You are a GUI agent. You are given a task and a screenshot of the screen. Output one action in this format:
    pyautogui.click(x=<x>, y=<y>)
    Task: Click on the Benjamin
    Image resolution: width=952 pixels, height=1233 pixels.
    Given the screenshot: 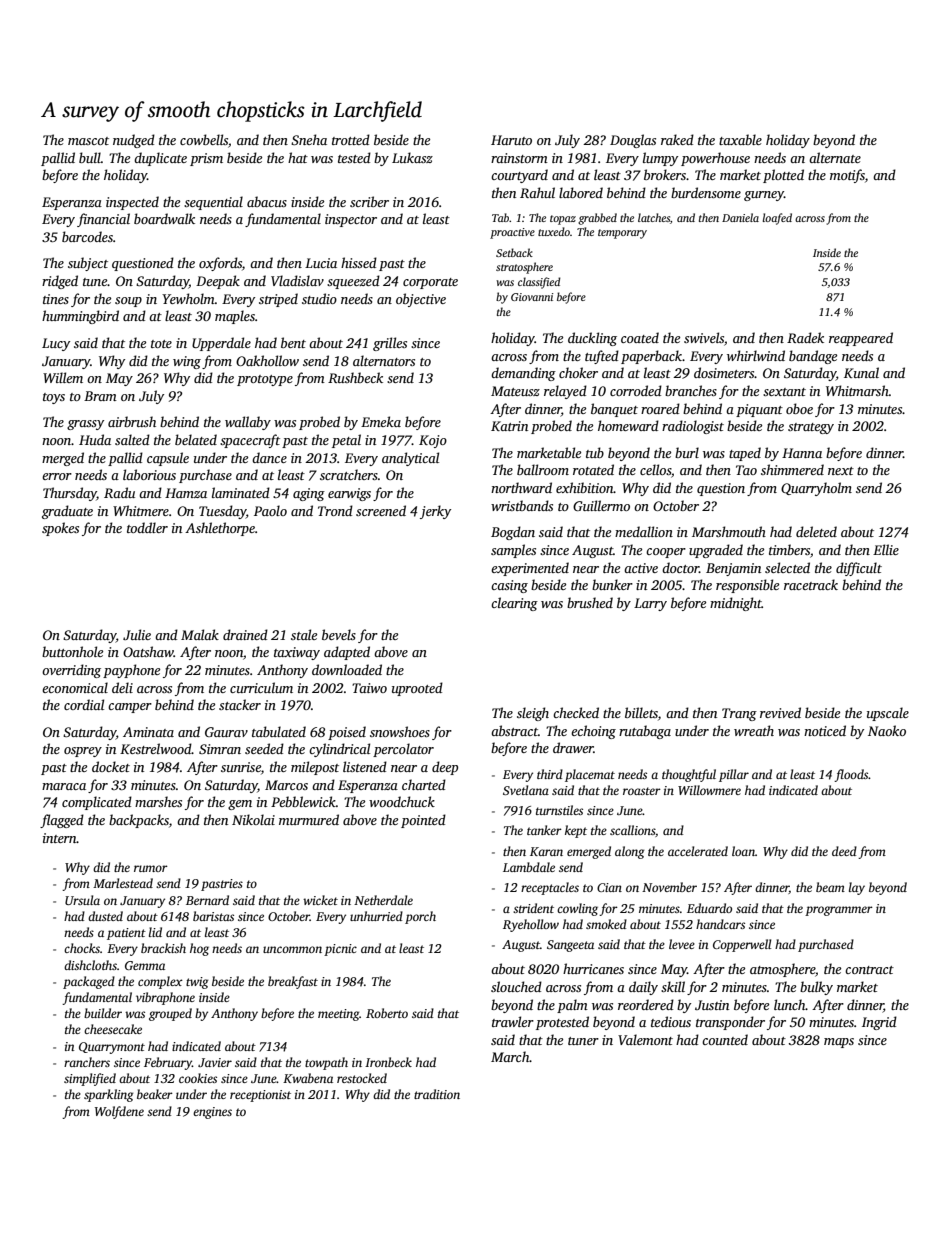 What is the action you would take?
    pyautogui.click(x=733, y=569)
